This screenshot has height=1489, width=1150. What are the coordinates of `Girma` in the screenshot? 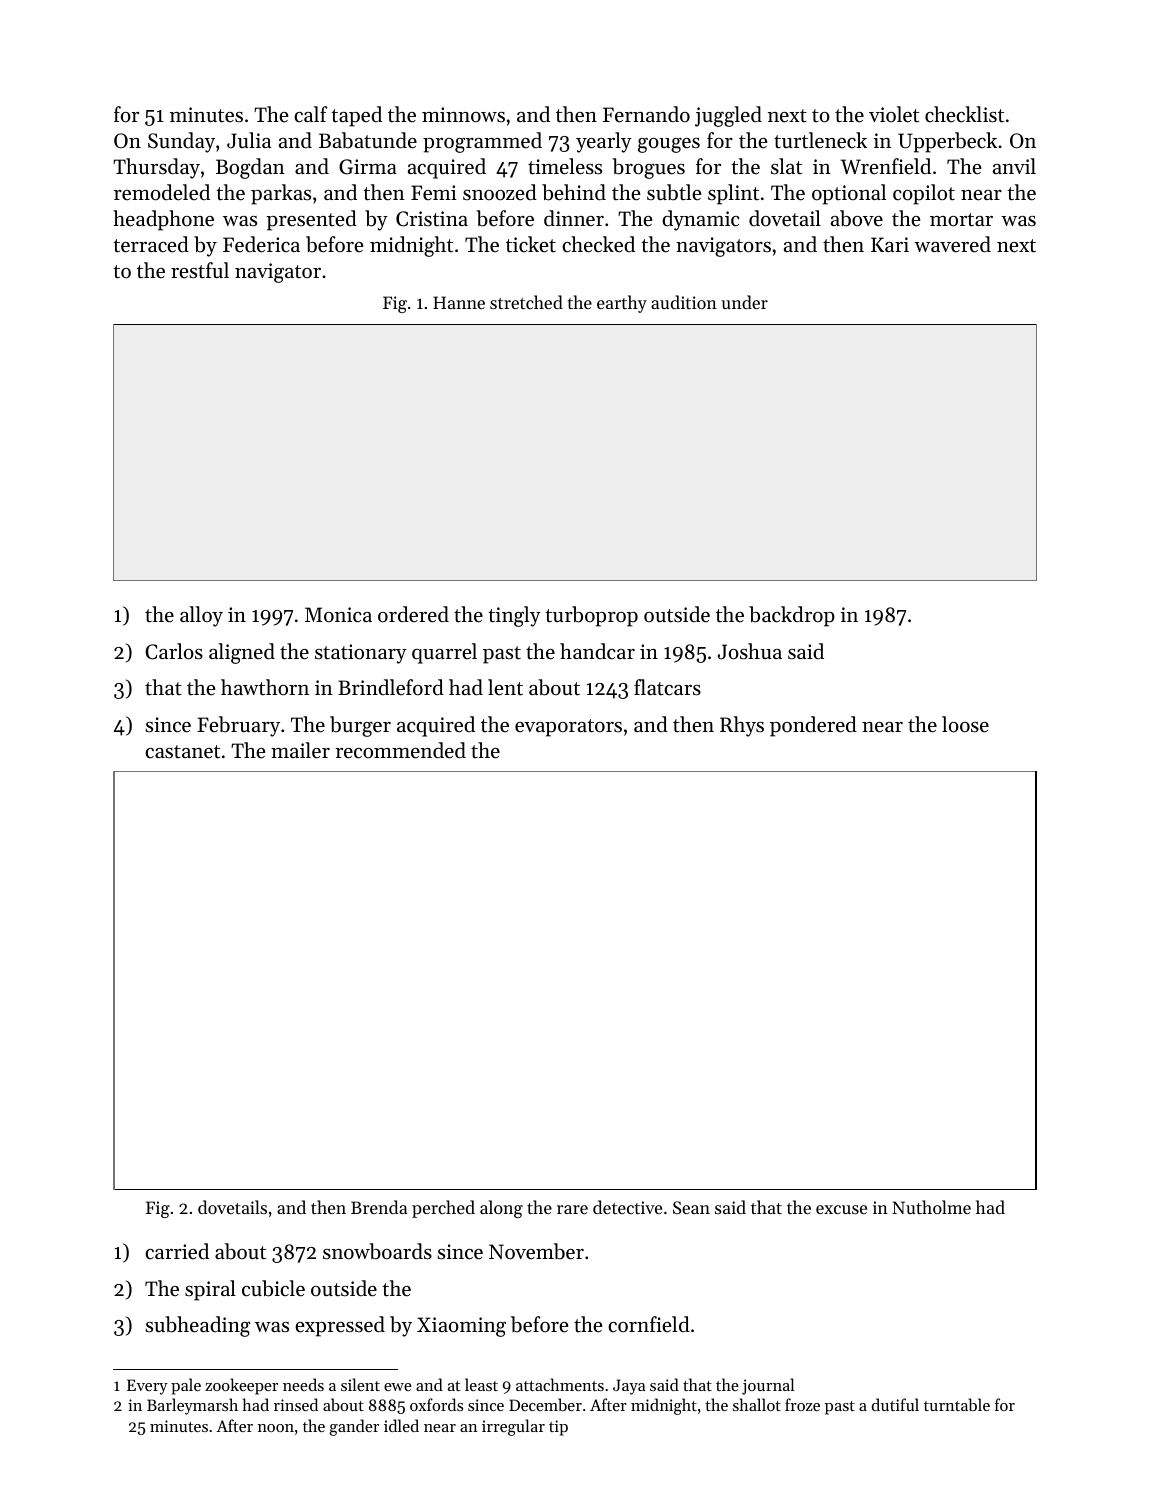 It's located at (368, 167).
